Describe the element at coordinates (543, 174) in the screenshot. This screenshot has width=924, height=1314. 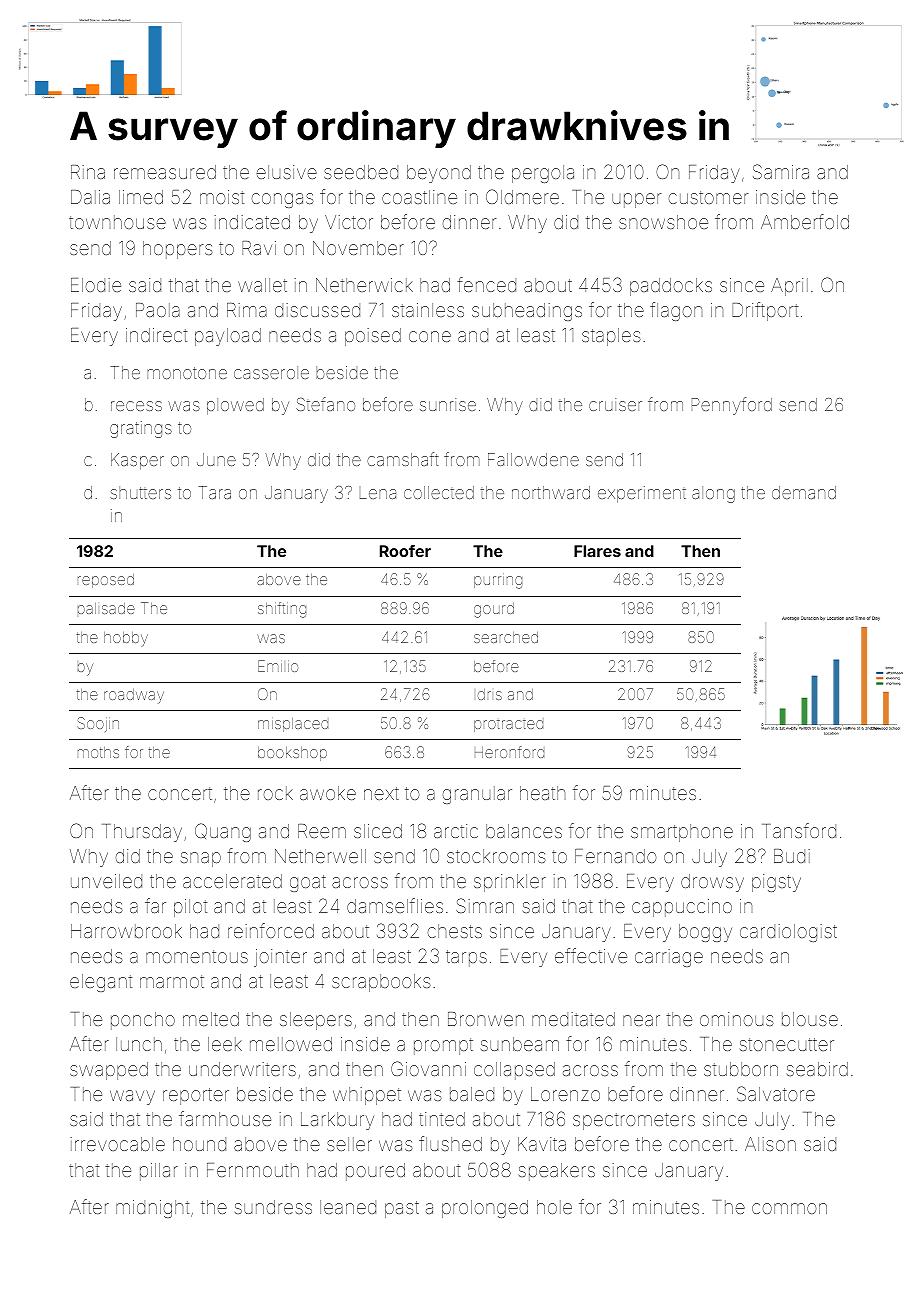
I see `pergola` at that location.
